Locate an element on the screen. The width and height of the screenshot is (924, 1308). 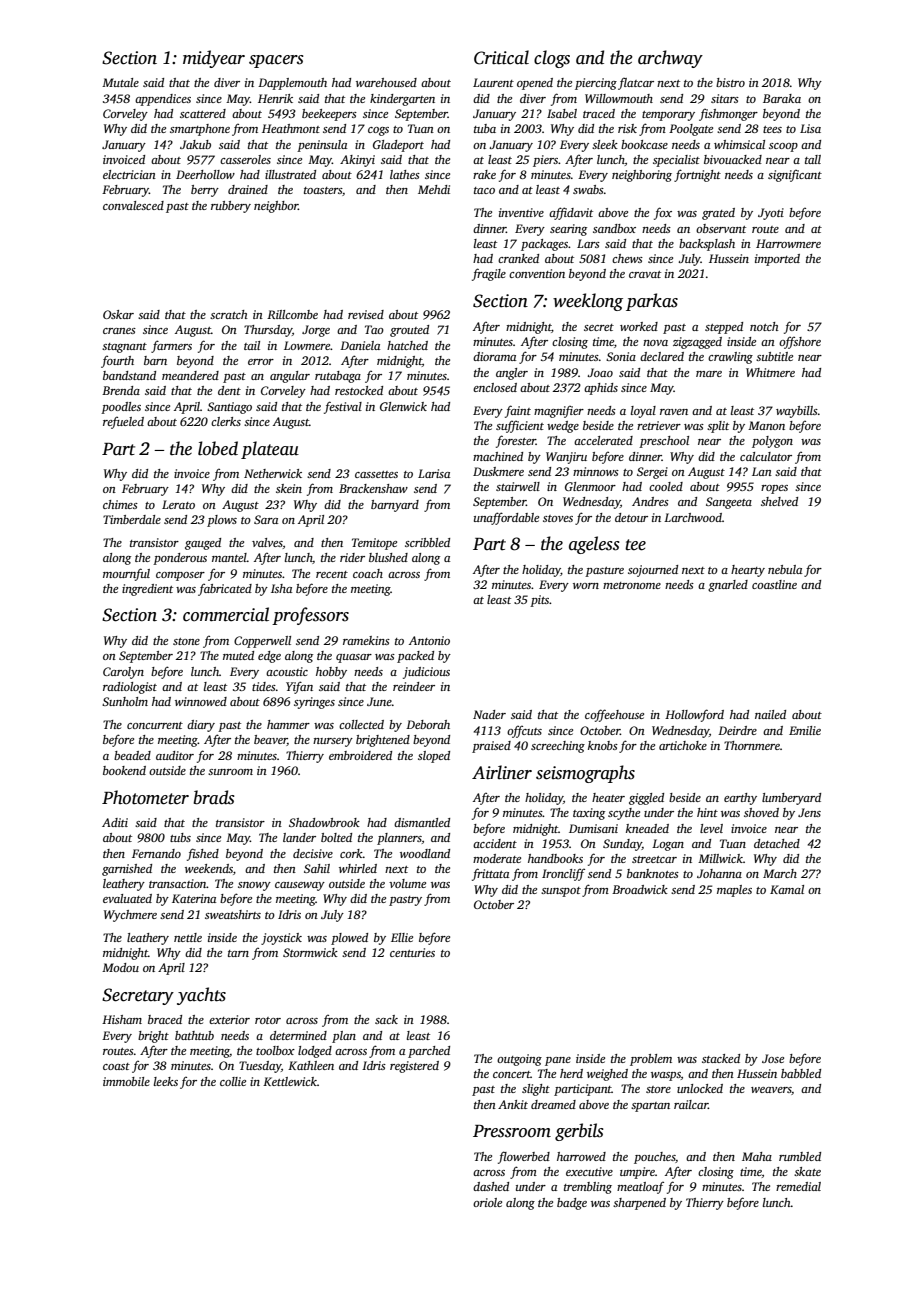
notch is located at coordinates (764, 326).
